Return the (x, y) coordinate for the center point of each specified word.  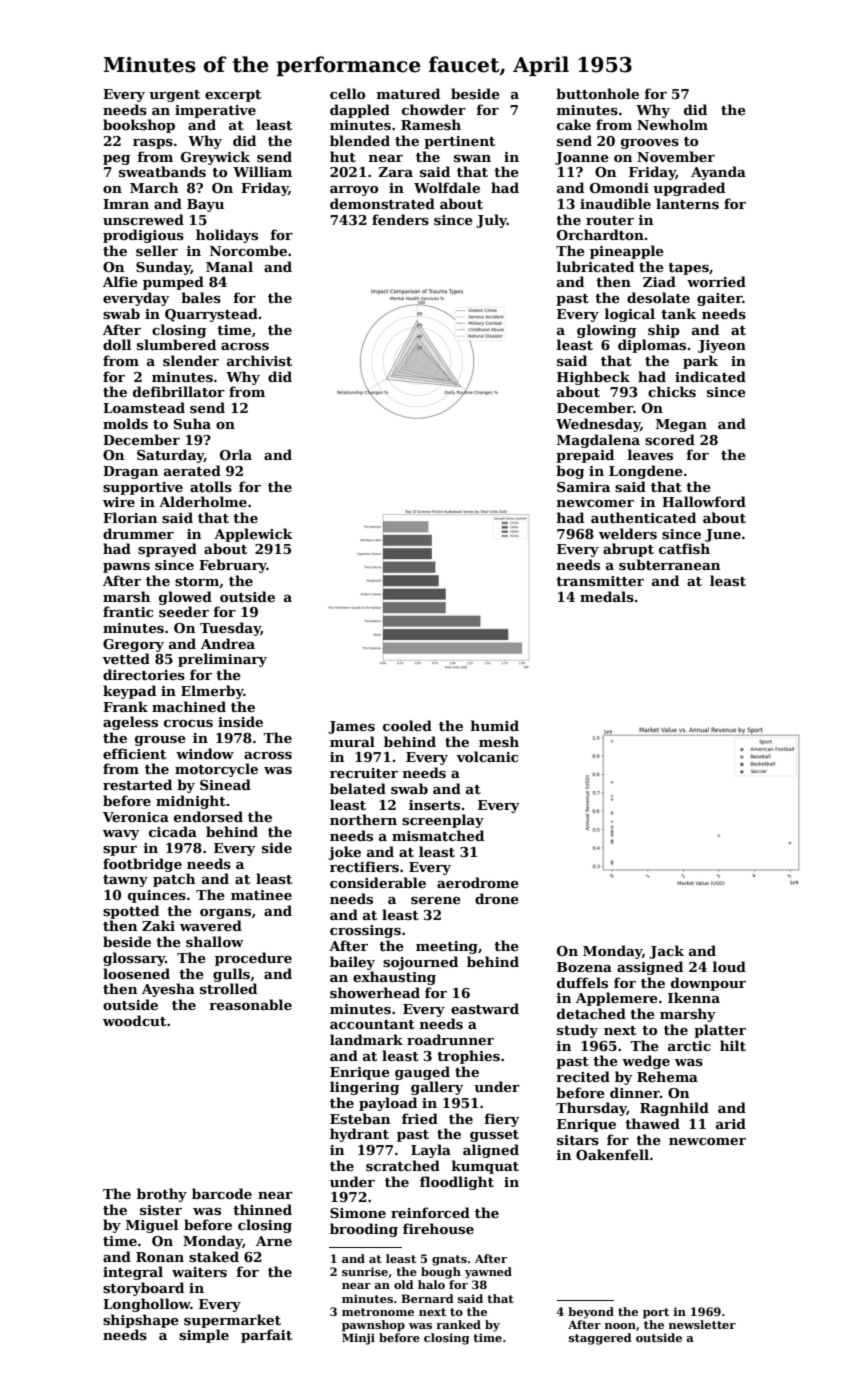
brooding (364, 1230)
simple (204, 1336)
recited (583, 1076)
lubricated (595, 266)
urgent (174, 96)
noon (620, 1326)
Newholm (672, 124)
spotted (131, 912)
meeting (447, 947)
